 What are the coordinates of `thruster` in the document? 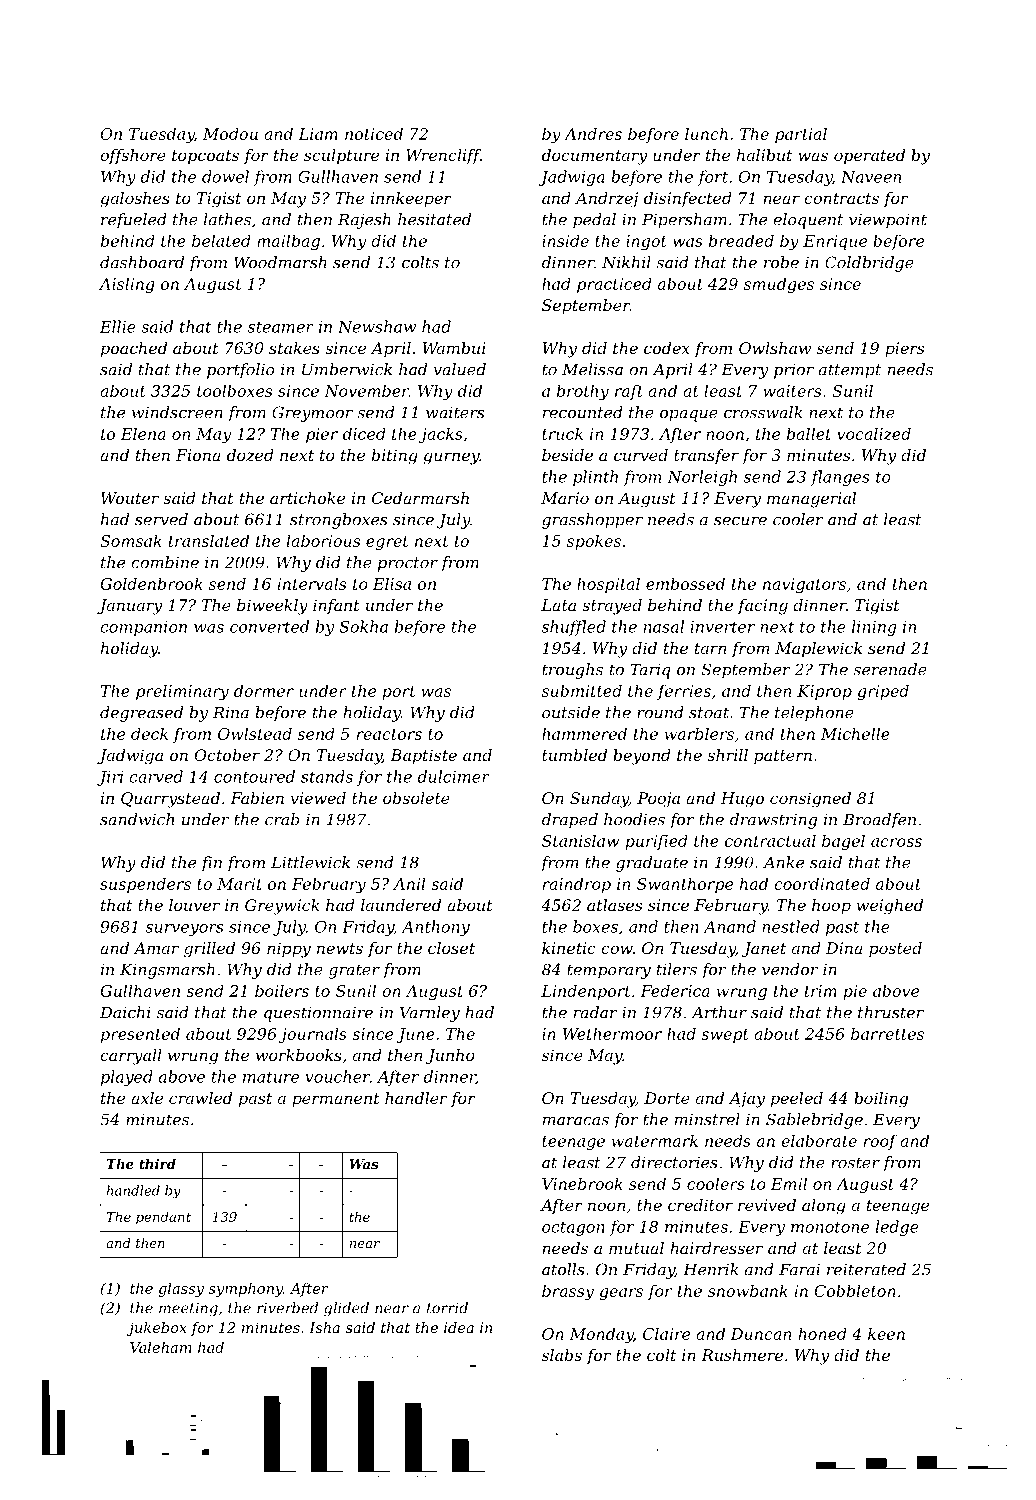 It's located at (891, 1012).
